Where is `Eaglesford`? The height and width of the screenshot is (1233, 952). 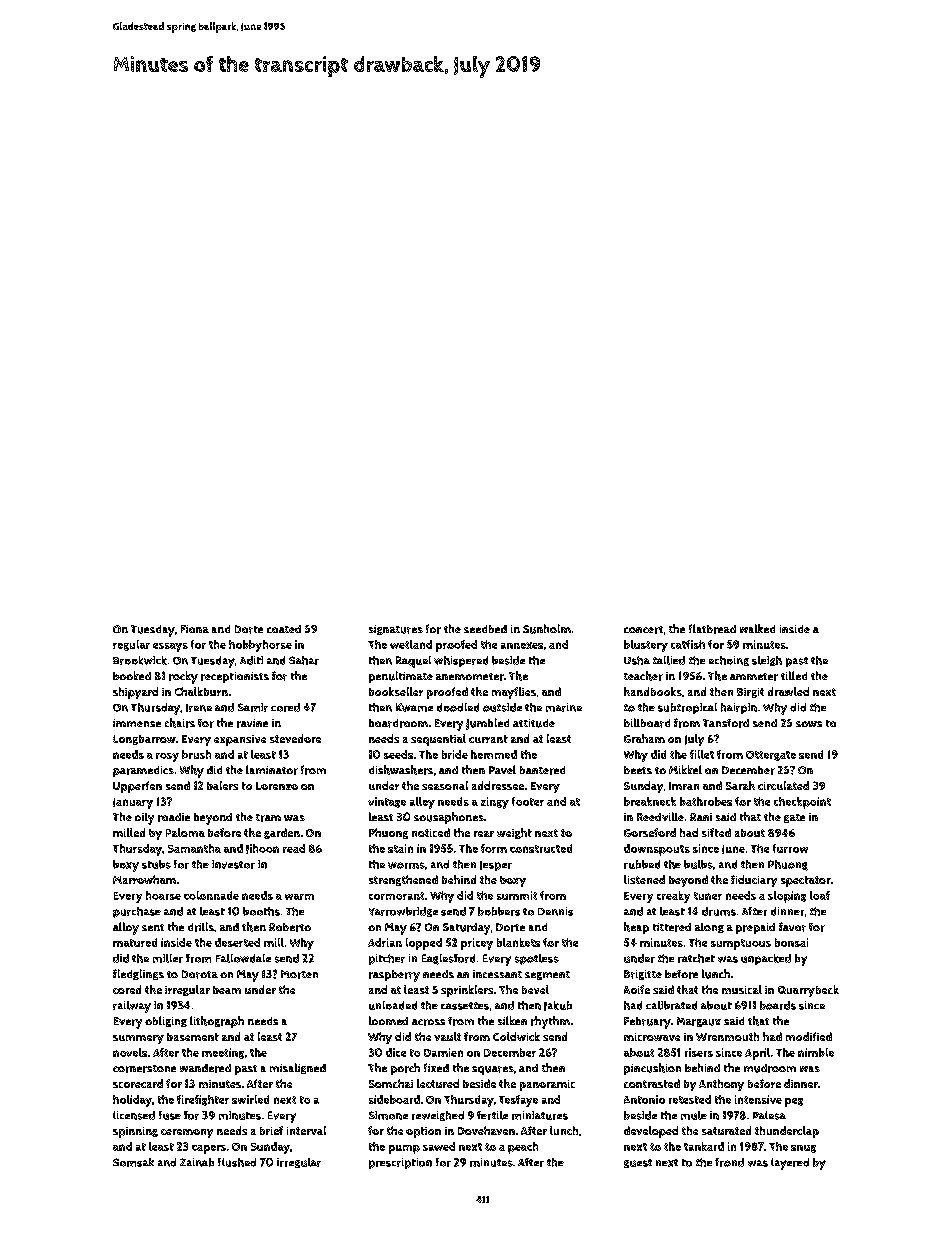 Eaglesford is located at coordinates (448, 959).
